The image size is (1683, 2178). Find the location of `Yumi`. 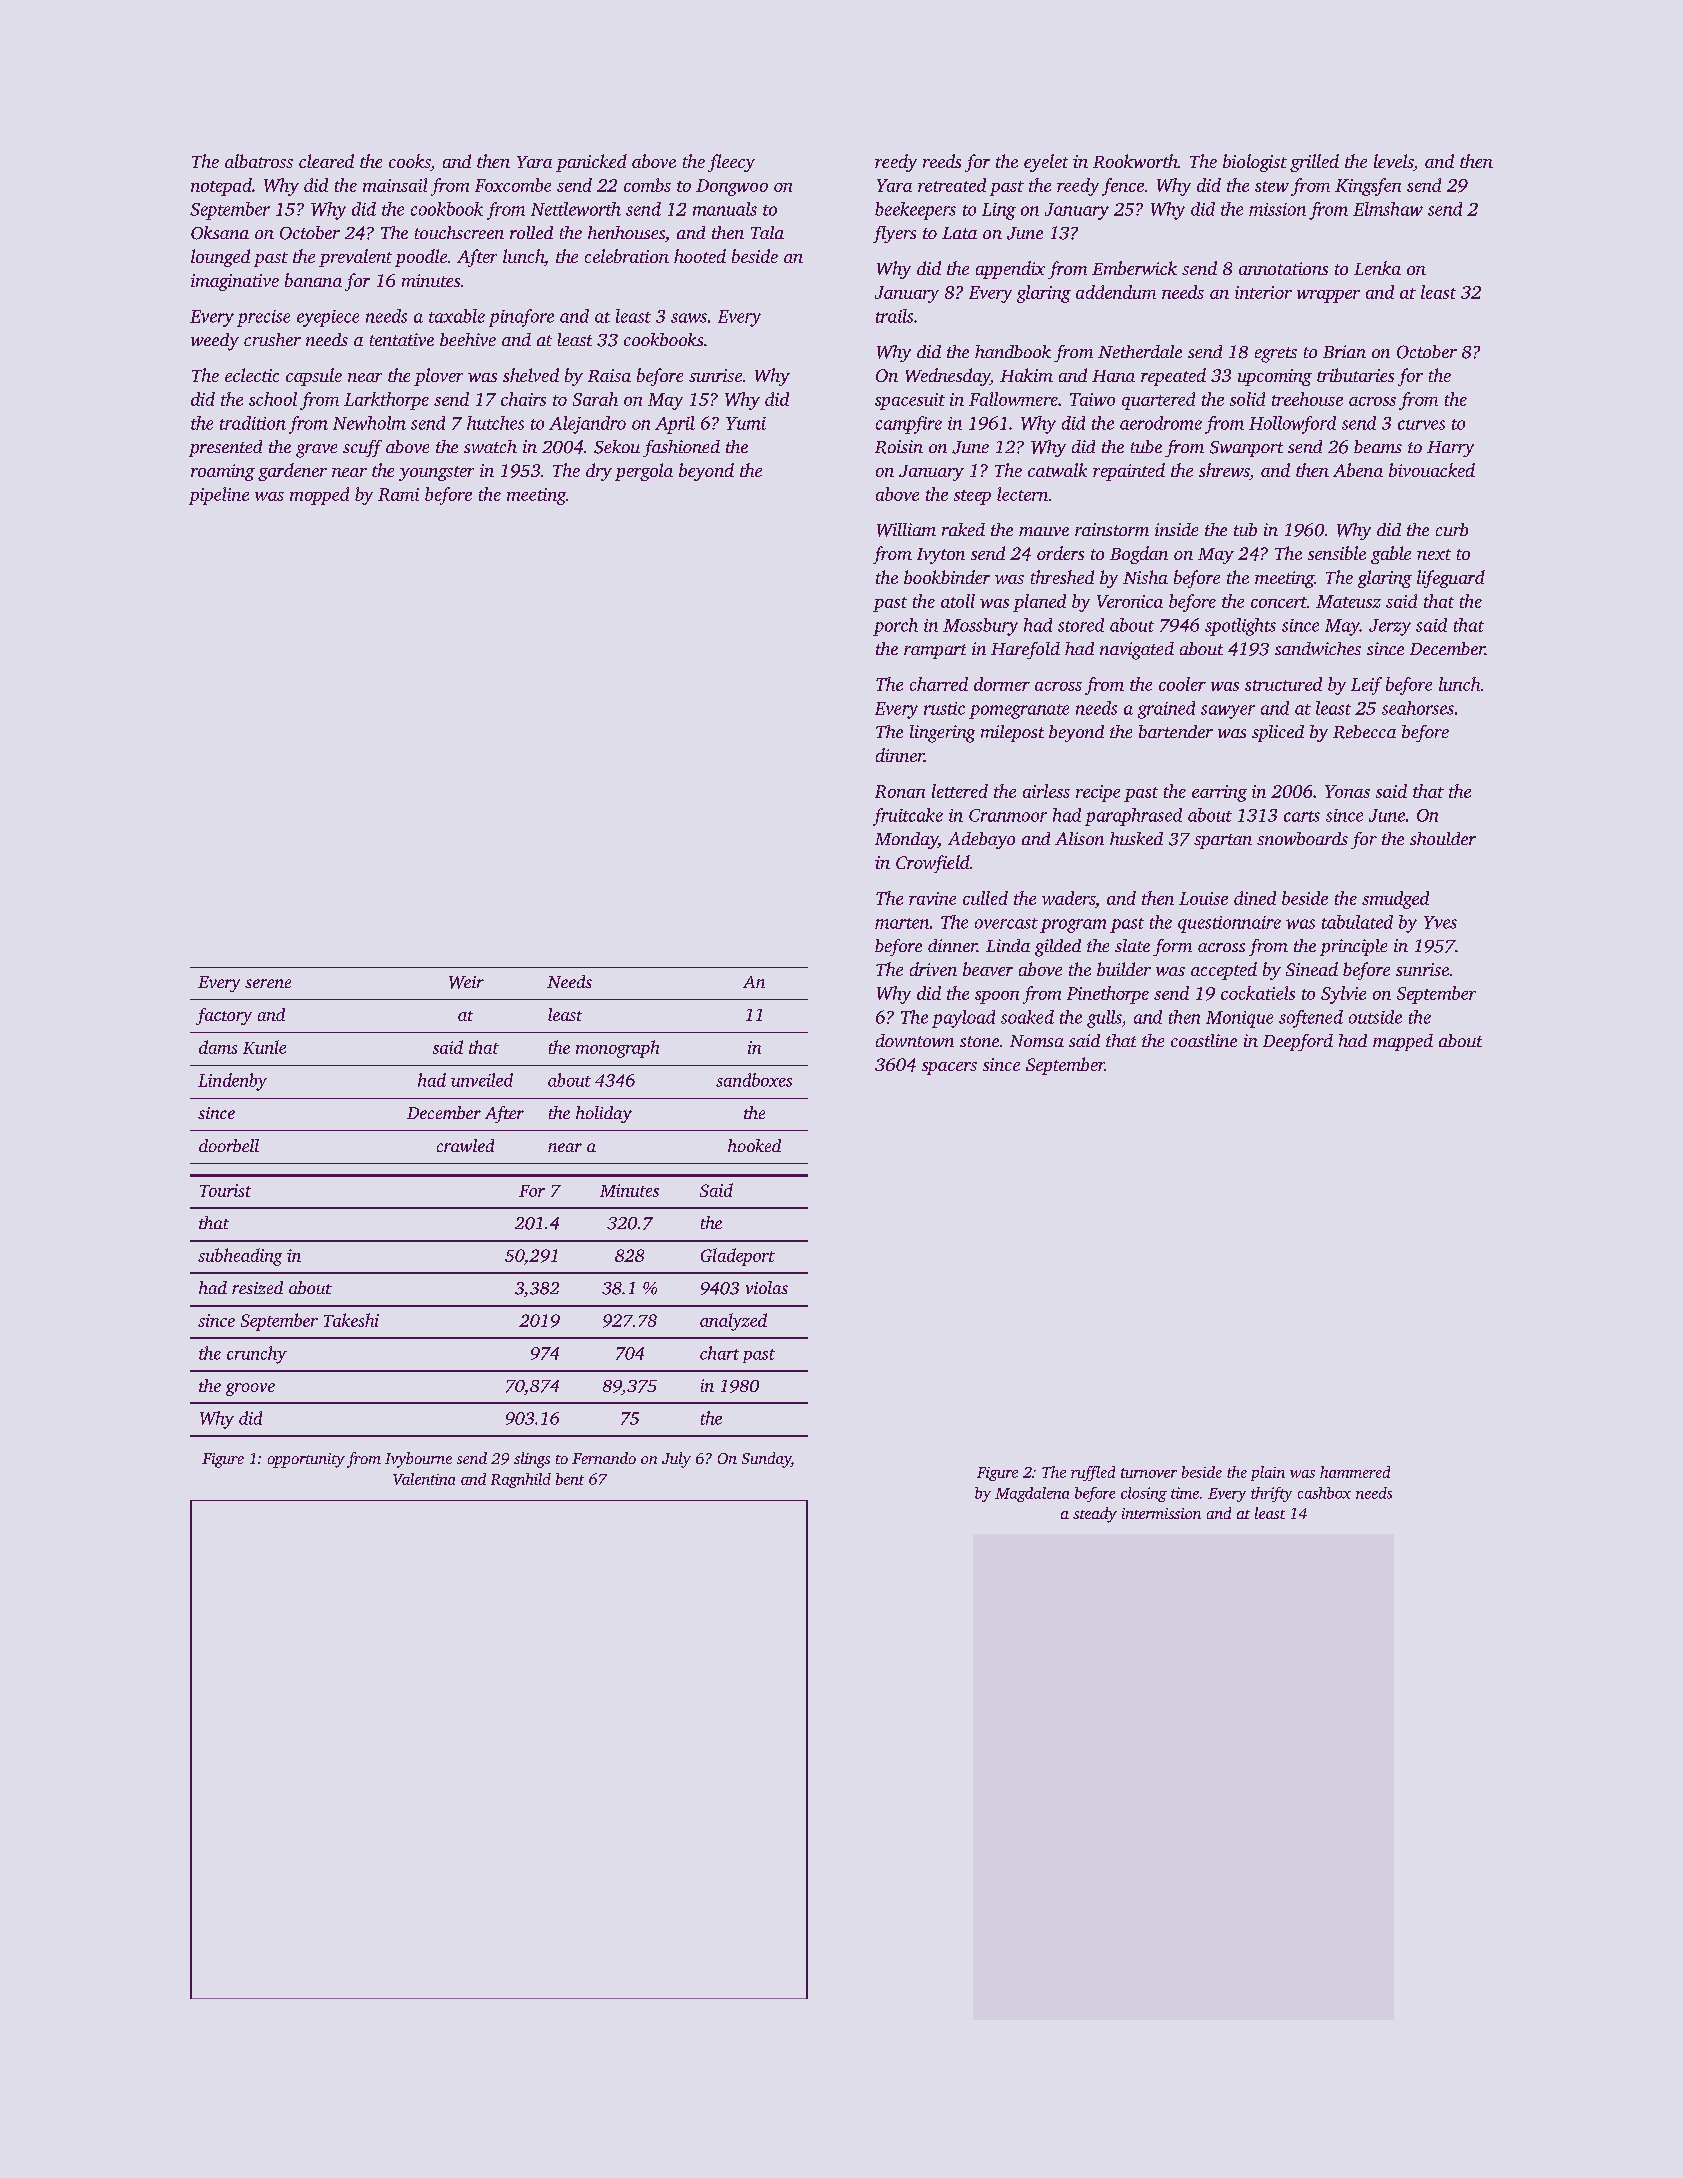

Yumi is located at coordinates (746, 423).
